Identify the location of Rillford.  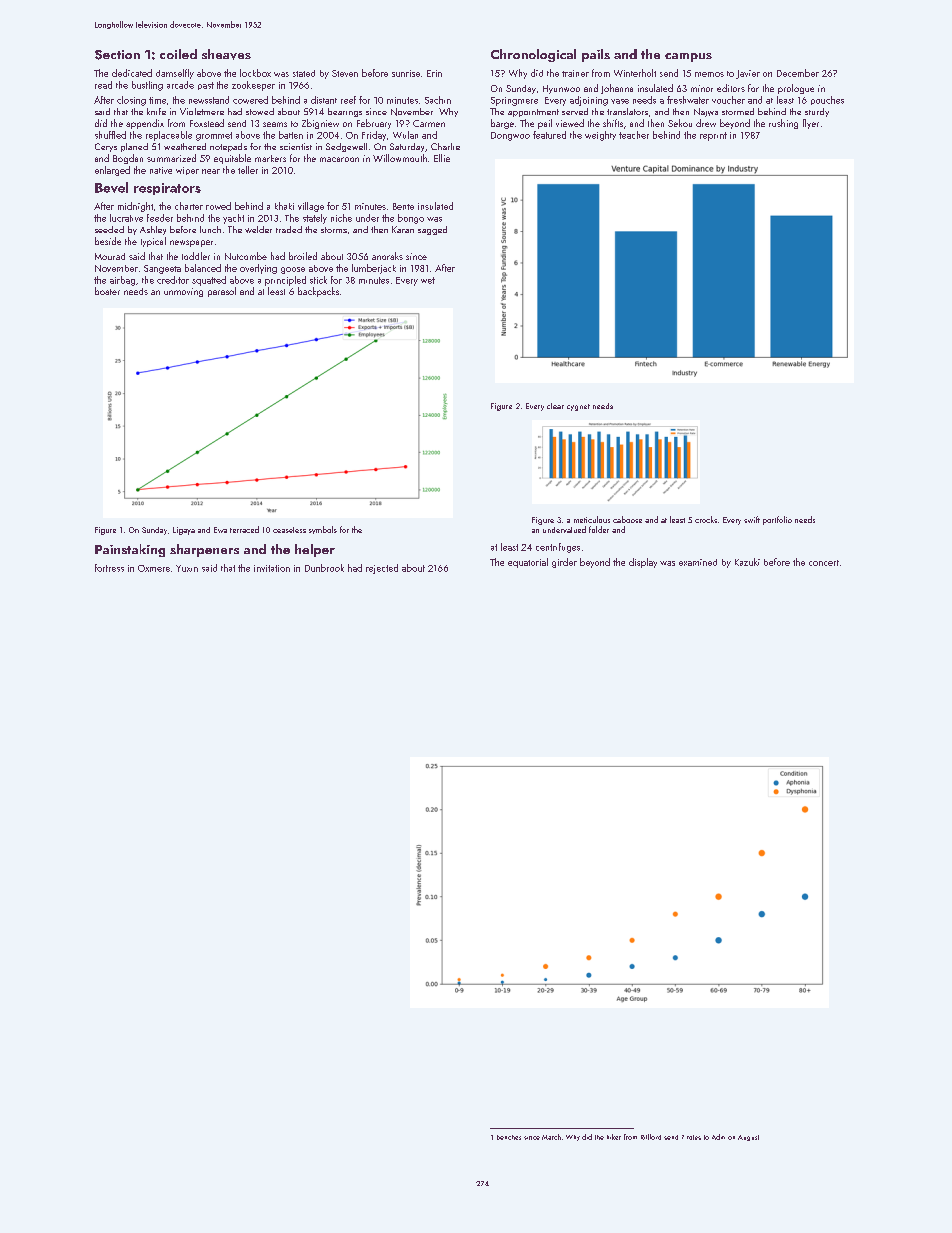
(651, 1137).
